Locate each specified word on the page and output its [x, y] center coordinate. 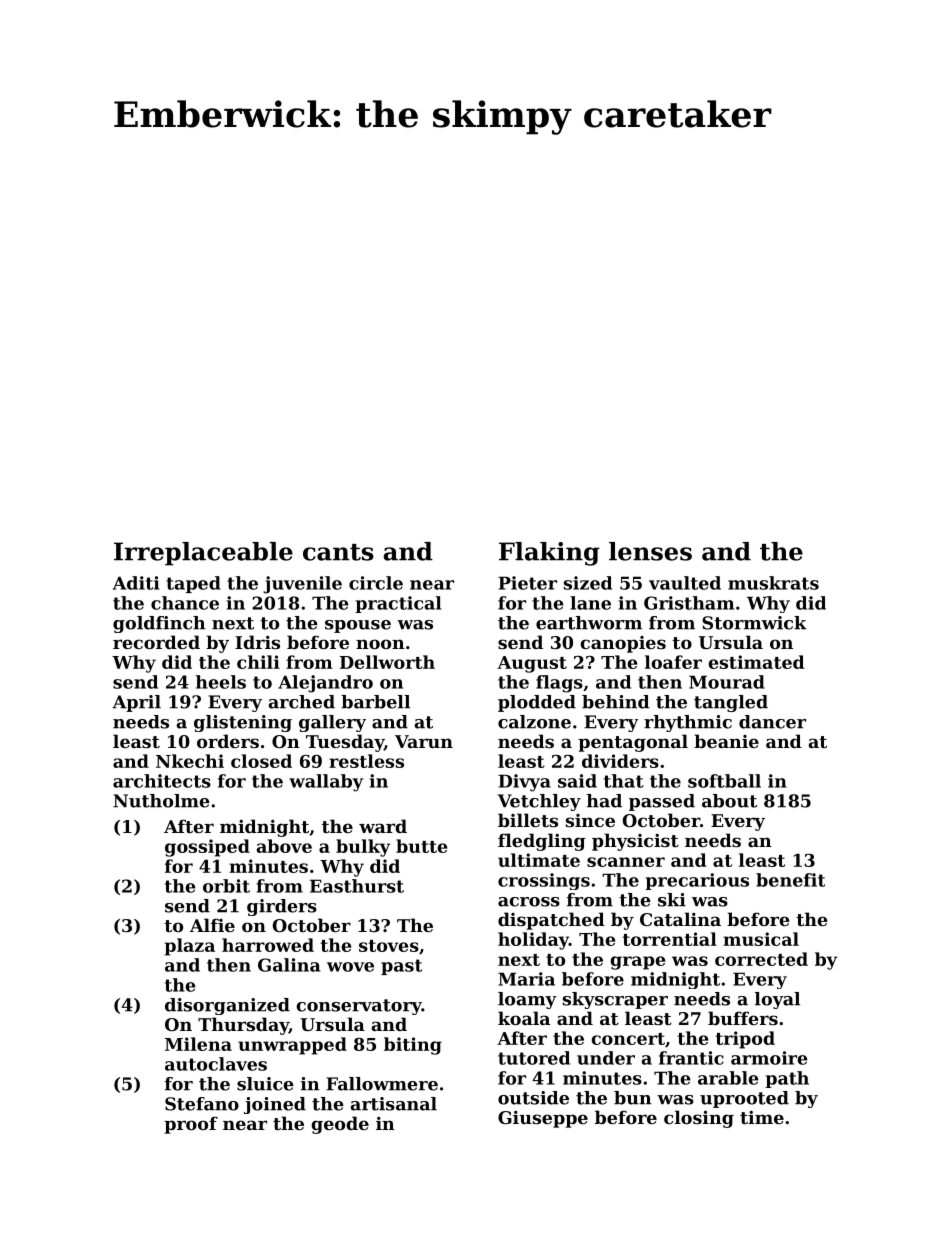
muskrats [773, 583]
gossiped [207, 848]
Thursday [243, 1026]
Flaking [549, 554]
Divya [524, 783]
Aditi [136, 583]
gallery [332, 723]
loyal [777, 1000]
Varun [424, 741]
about [729, 801]
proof [191, 1125]
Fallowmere [382, 1084]
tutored [534, 1058]
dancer [772, 722]
